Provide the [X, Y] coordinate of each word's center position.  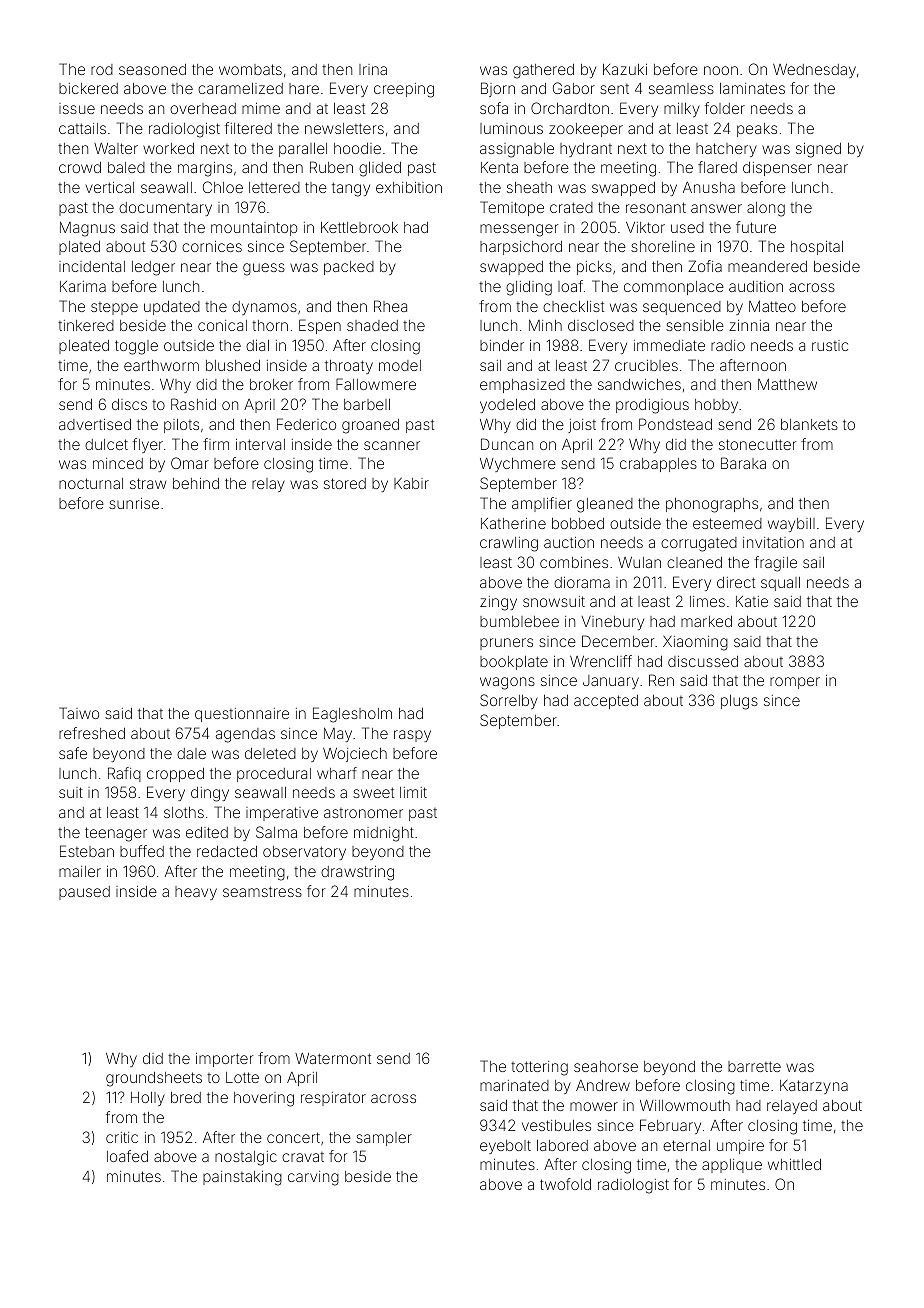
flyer [148, 445]
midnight [384, 834]
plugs [739, 702]
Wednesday [814, 71]
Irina [373, 69]
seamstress [262, 891]
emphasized [522, 386]
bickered [88, 88]
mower [594, 1106]
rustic [830, 345]
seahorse [606, 1066]
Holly [148, 1099]
